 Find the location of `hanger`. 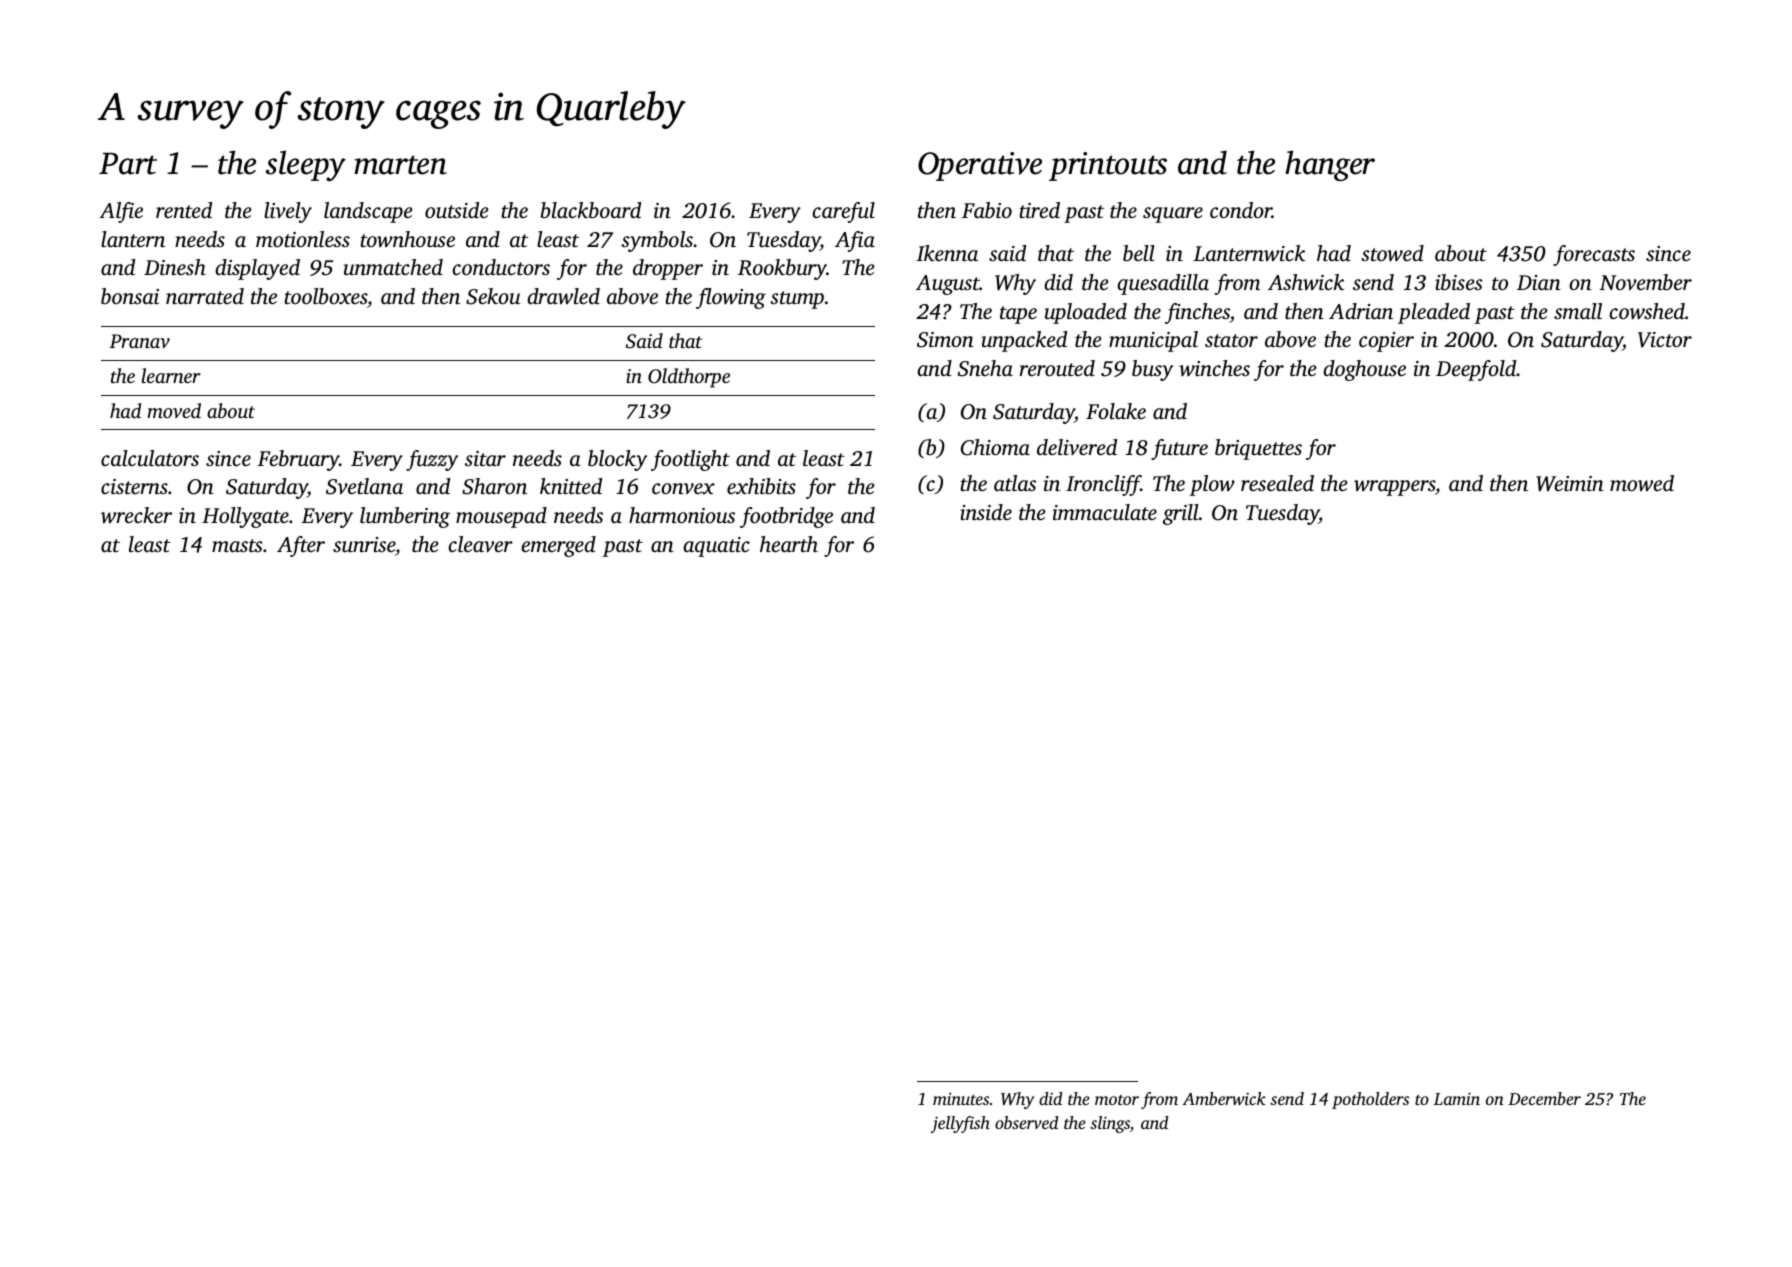

hanger is located at coordinates (1330, 165).
